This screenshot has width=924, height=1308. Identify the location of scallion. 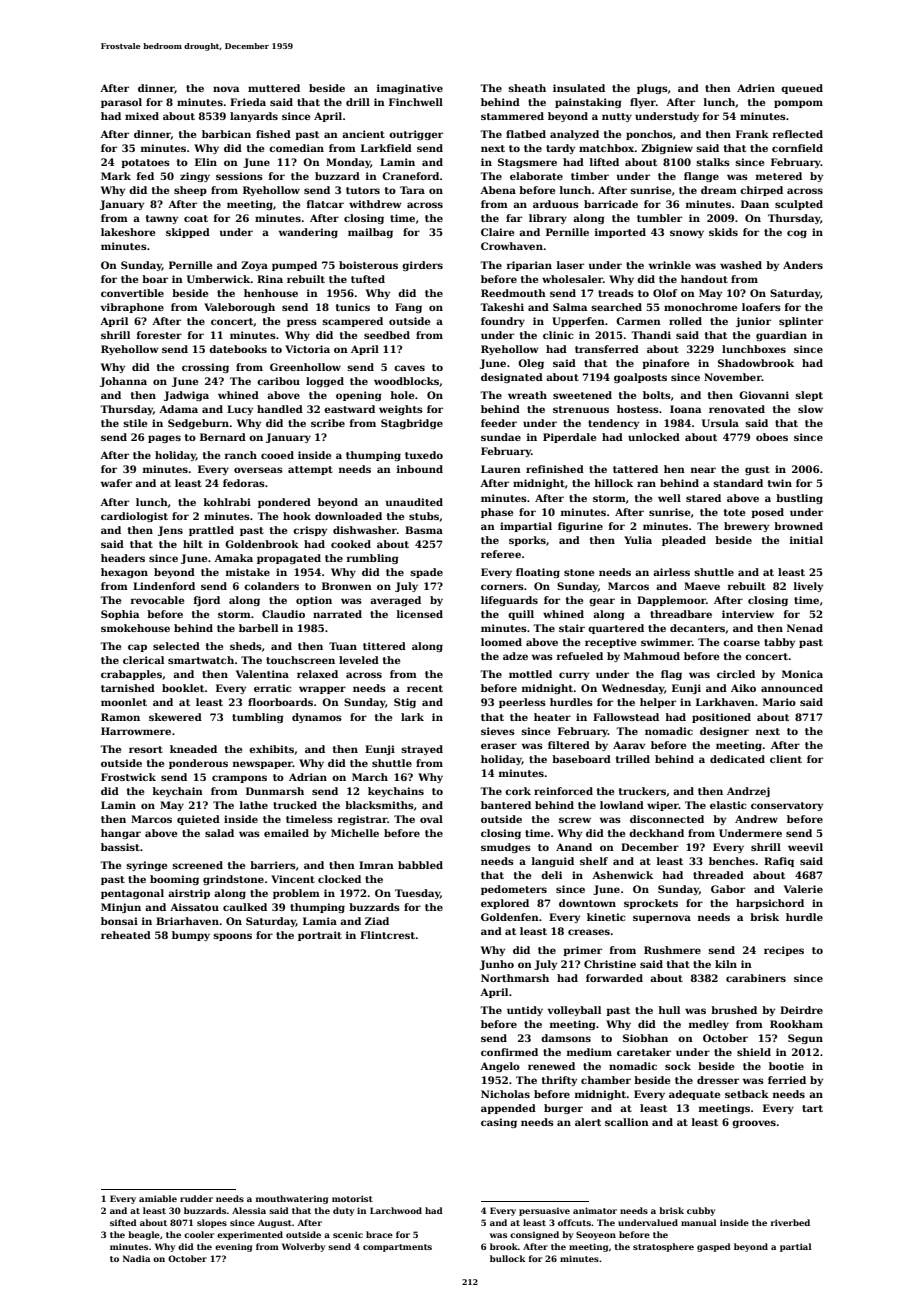
(627, 1122).
